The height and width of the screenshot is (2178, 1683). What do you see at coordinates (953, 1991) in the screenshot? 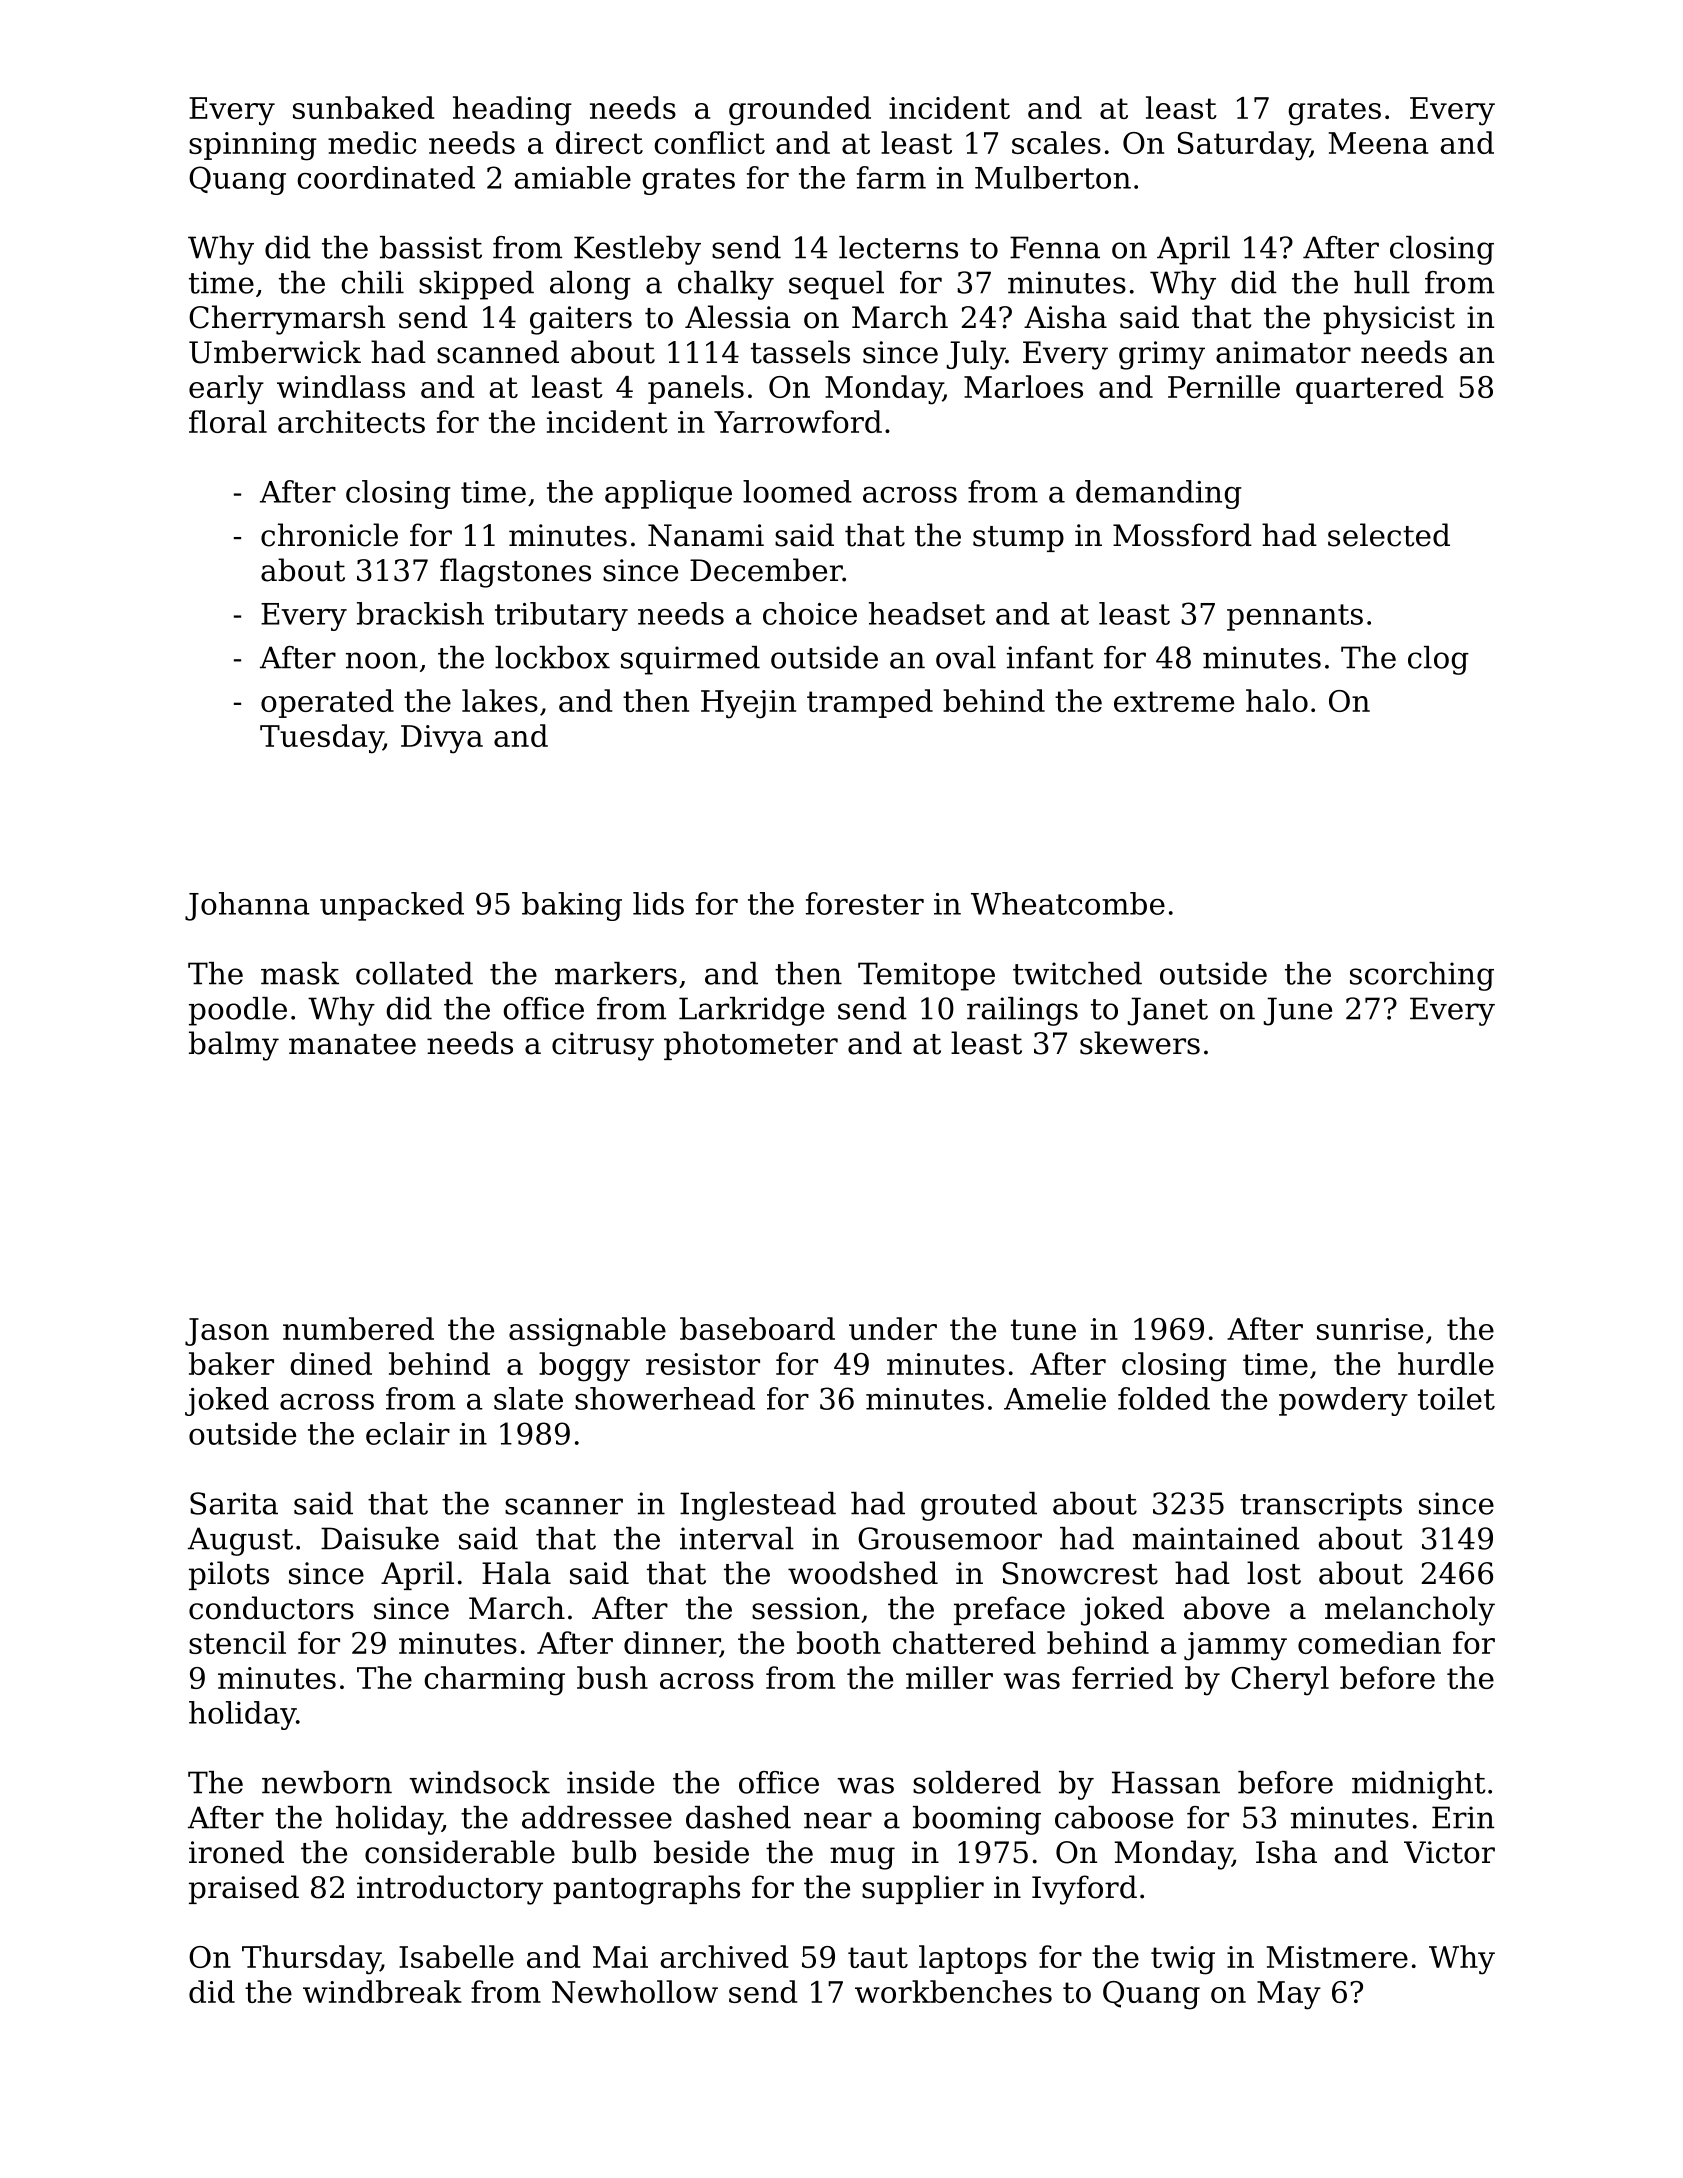
I see `workbenches` at bounding box center [953, 1991].
